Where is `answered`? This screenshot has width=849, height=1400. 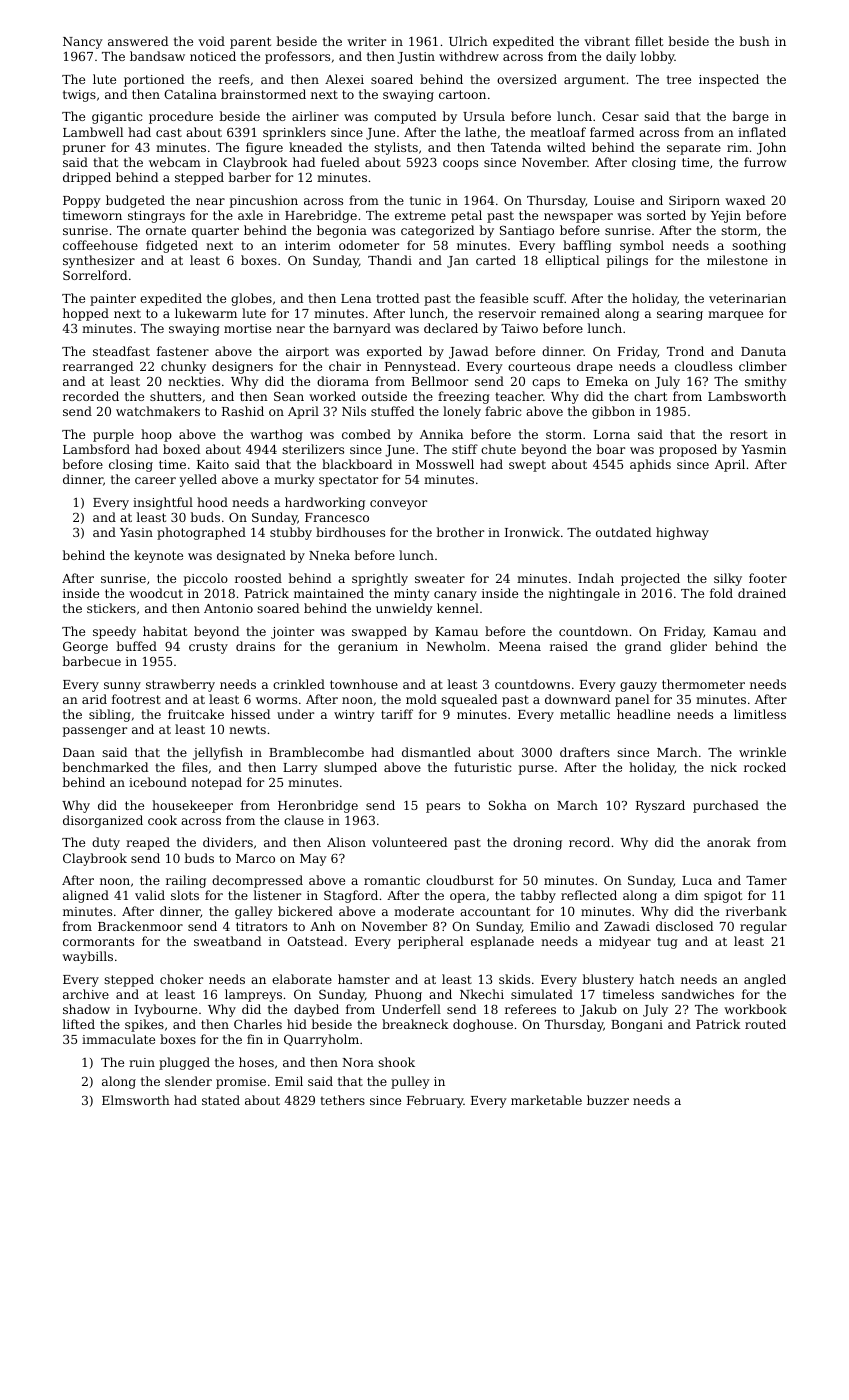
answered is located at coordinates (138, 41).
